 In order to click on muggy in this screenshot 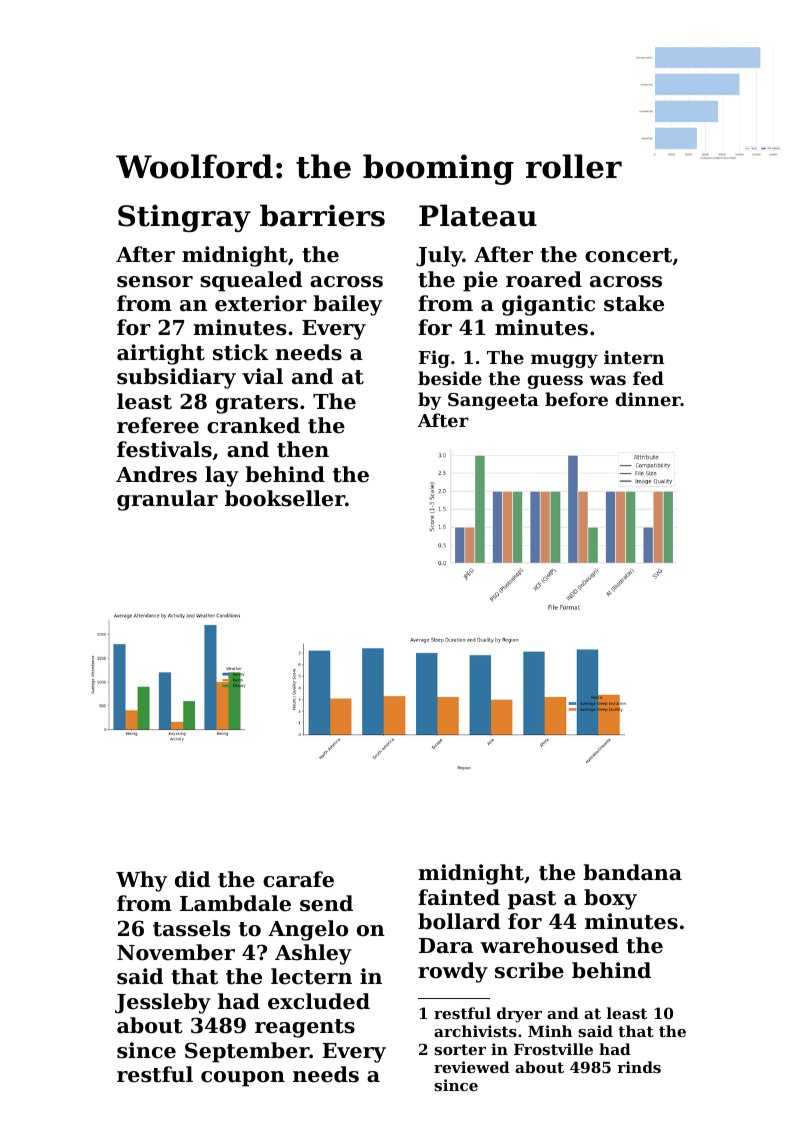, I will do `click(564, 361)`.
